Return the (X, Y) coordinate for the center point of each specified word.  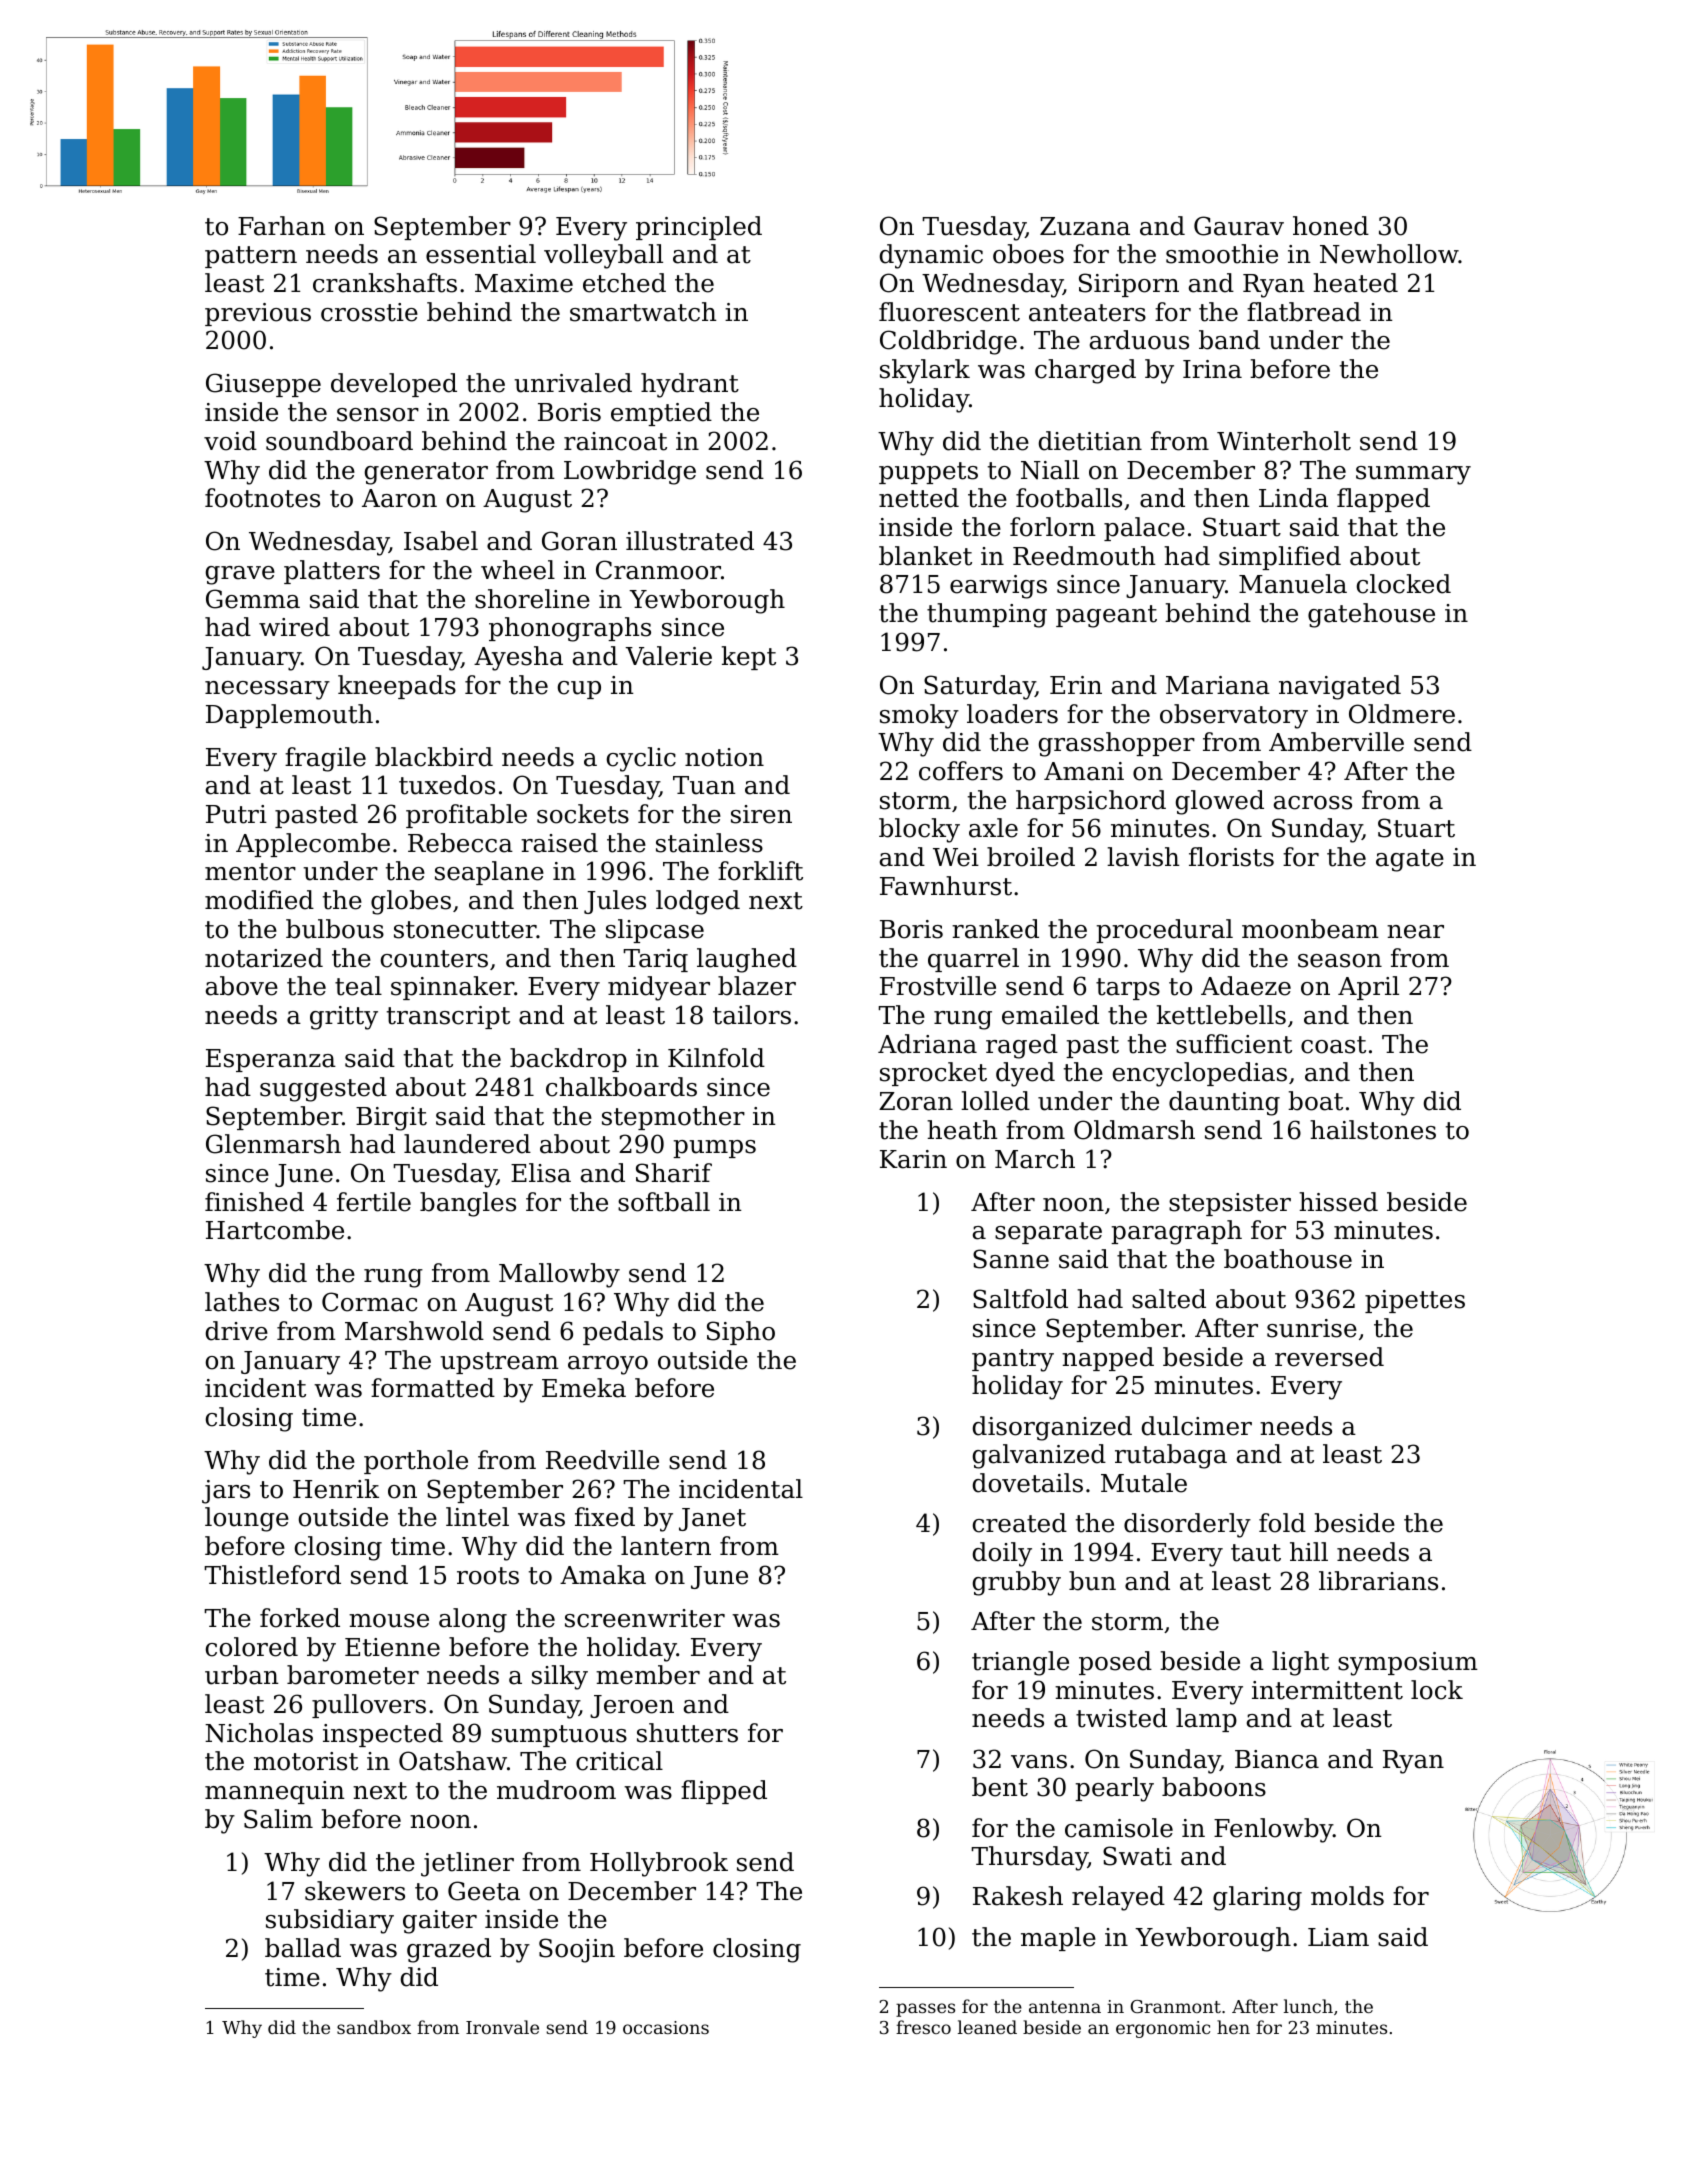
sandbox (374, 2027)
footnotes (262, 498)
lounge (247, 1519)
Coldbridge (948, 342)
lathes (242, 1302)
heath (962, 1130)
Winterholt (1284, 441)
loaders (1012, 714)
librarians (1378, 1581)
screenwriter (645, 1618)
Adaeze (1246, 986)
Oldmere (1402, 714)
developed (394, 385)
